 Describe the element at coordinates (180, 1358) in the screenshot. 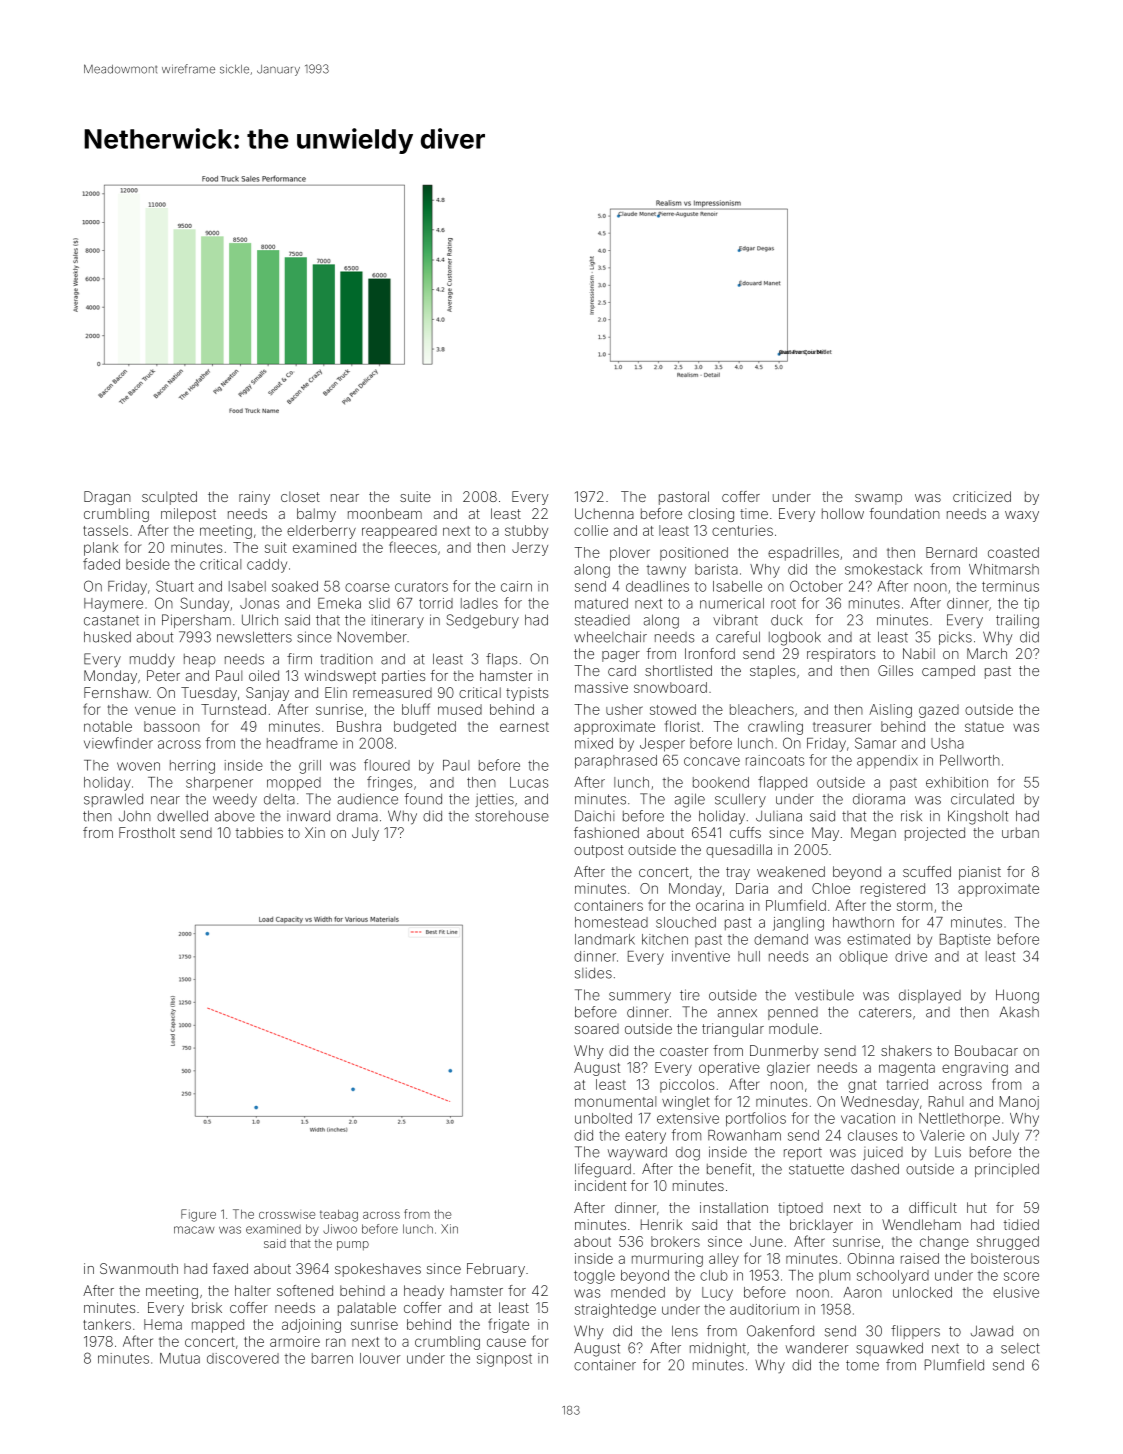

I see `Mutua` at that location.
